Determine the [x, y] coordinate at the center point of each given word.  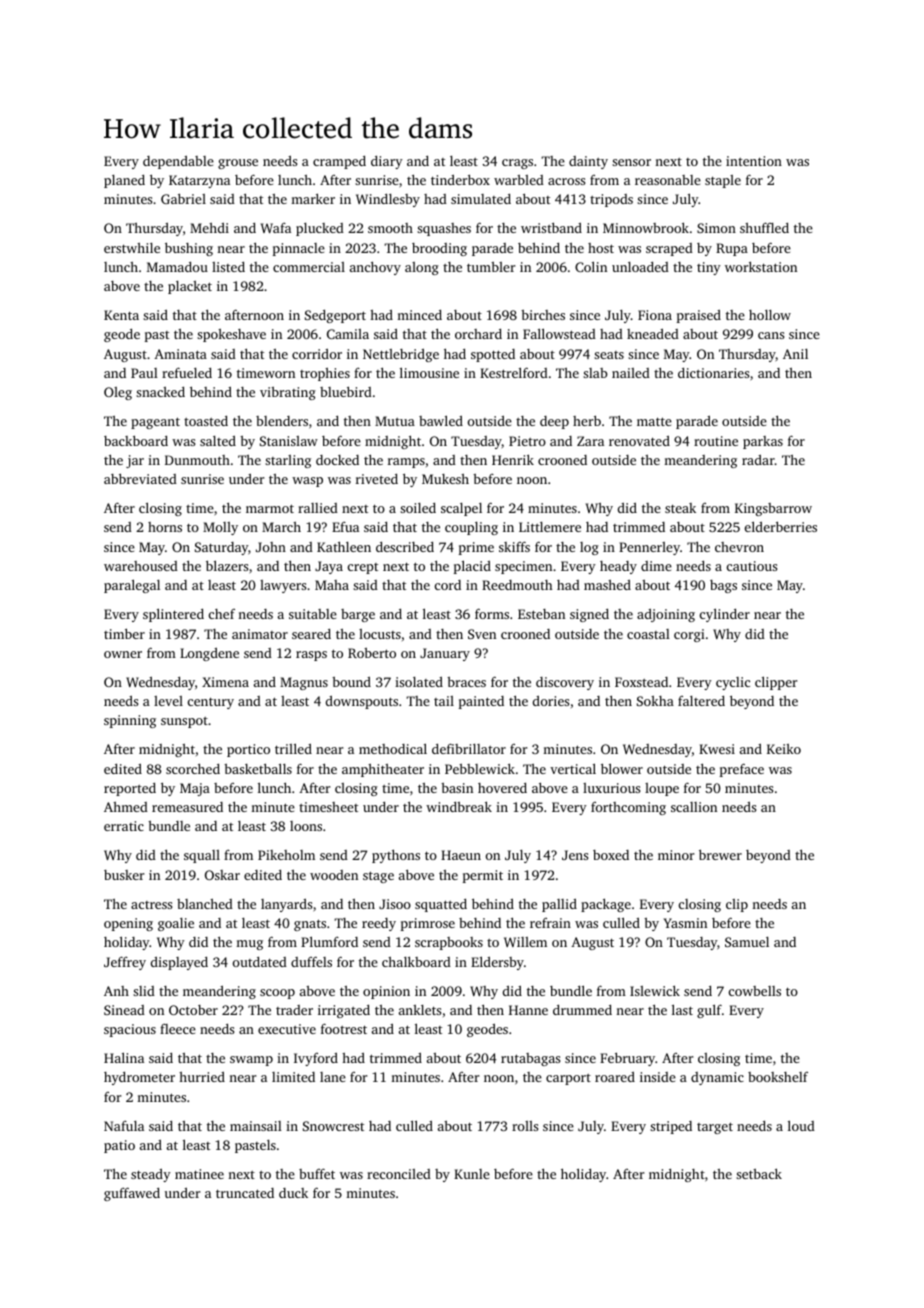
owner [123, 654]
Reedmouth [517, 585]
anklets [420, 1010]
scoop [277, 994]
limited [293, 1077]
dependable [178, 162]
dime [656, 566]
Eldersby [497, 963]
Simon [716, 228]
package [606, 905]
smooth [390, 228]
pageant [155, 423]
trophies [325, 374]
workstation [761, 266]
